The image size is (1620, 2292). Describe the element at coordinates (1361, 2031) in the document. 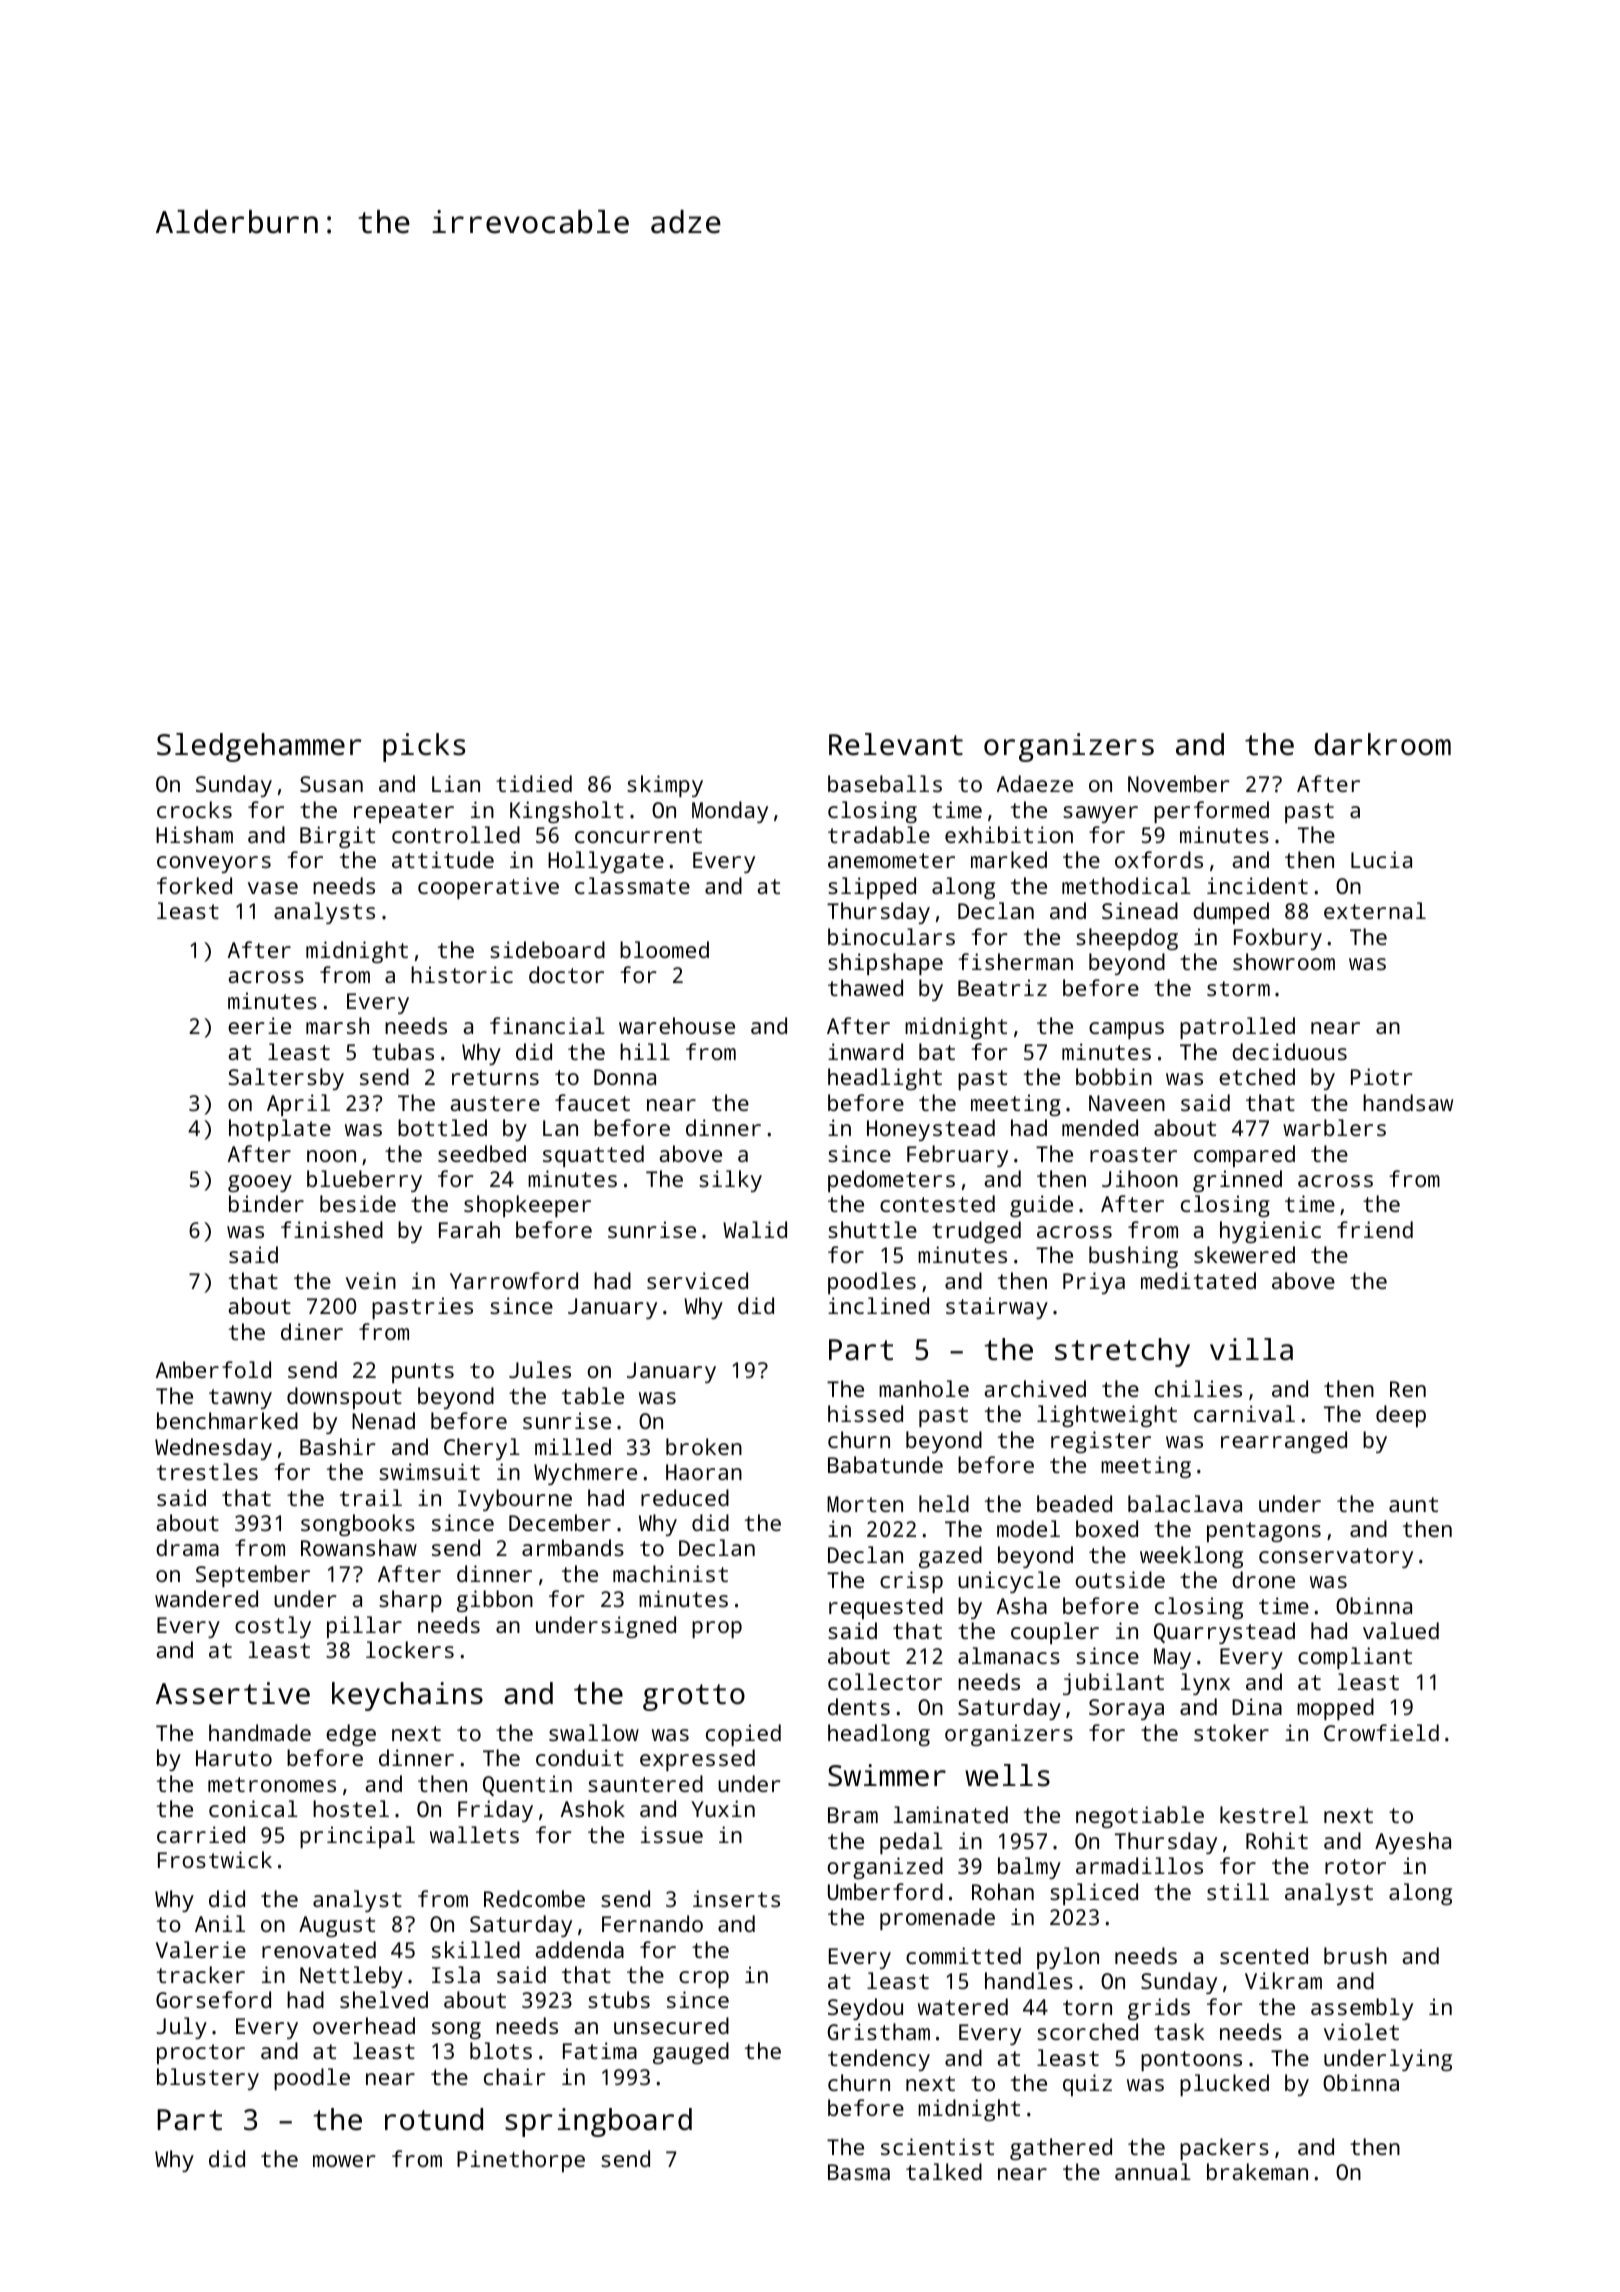

I see `violet` at that location.
